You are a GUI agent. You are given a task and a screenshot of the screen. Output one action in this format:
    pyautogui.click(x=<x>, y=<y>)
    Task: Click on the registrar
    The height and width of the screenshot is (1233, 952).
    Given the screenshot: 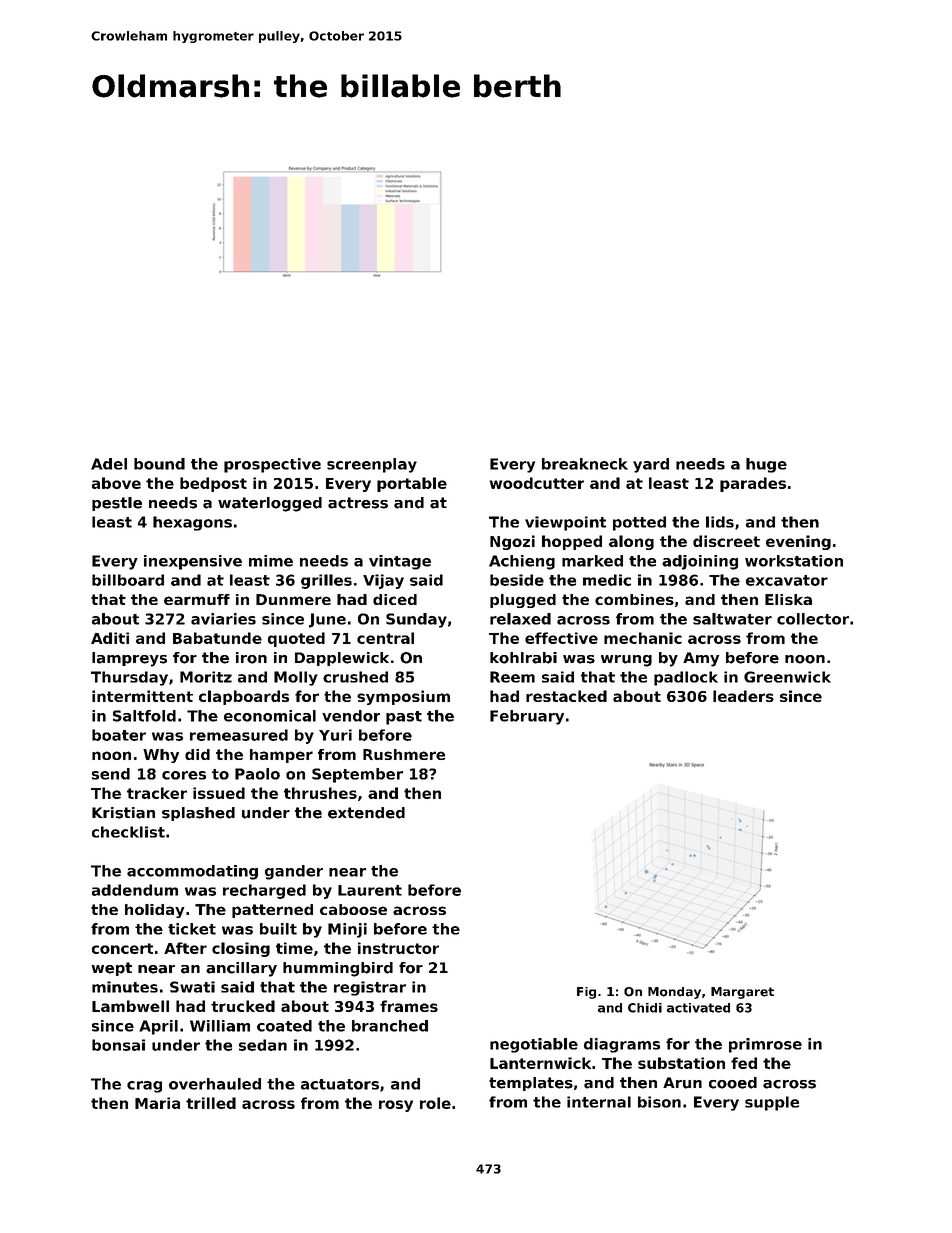 What is the action you would take?
    pyautogui.click(x=370, y=988)
